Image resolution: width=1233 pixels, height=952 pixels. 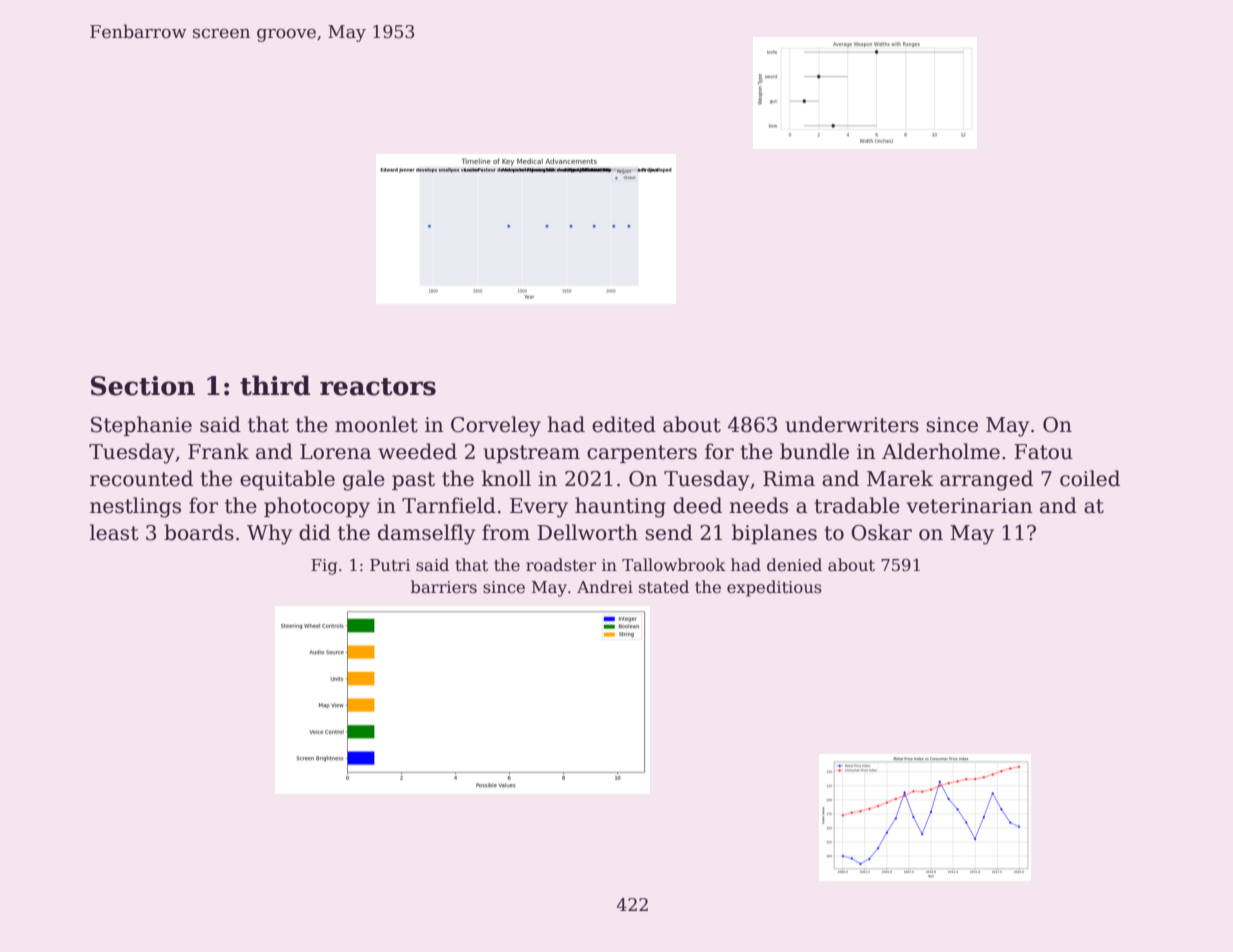 What do you see at coordinates (218, 451) in the screenshot?
I see `Frank` at bounding box center [218, 451].
